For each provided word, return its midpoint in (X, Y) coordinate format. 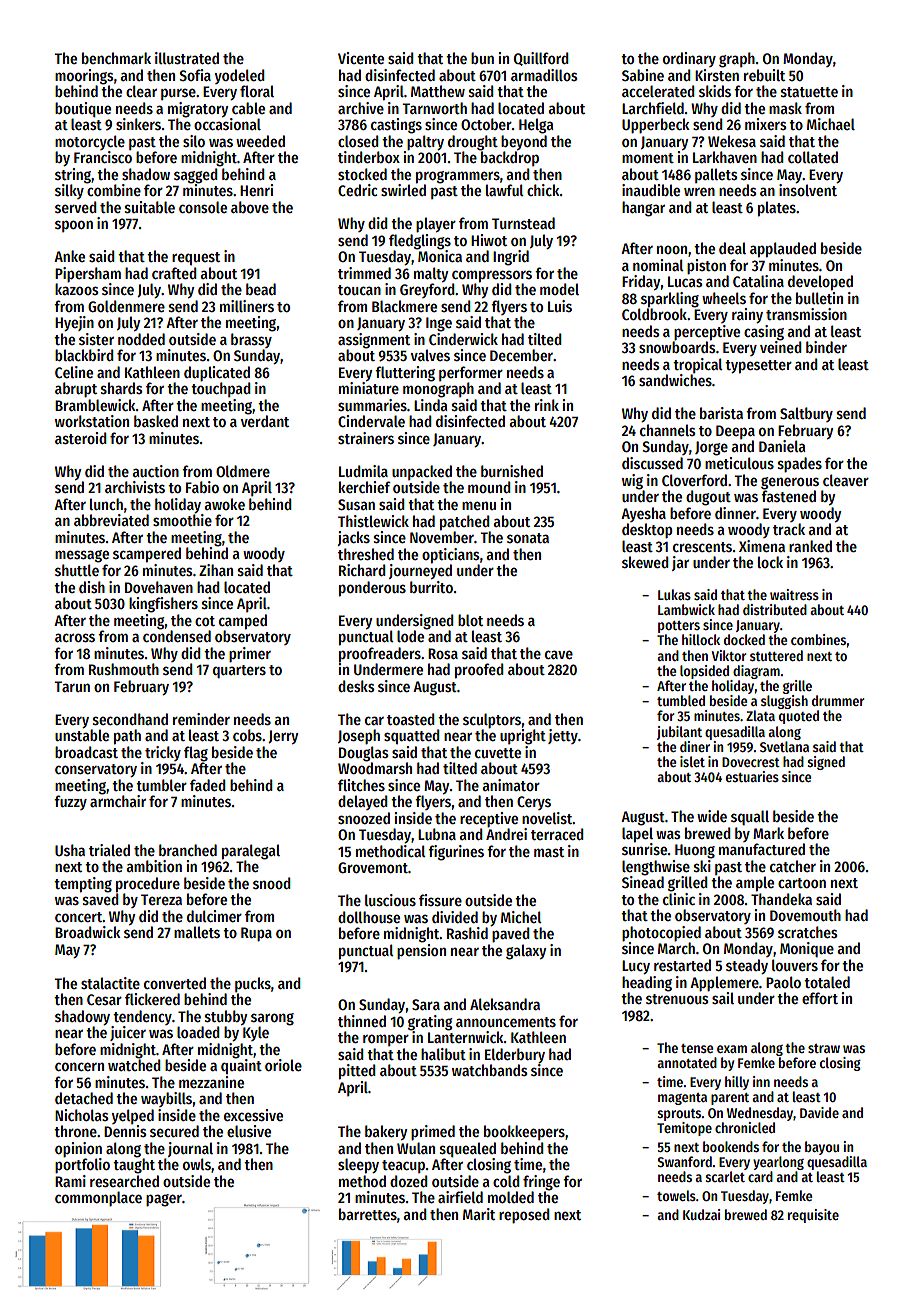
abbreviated (111, 520)
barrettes (368, 1214)
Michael (831, 124)
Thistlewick (373, 521)
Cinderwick (463, 339)
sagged (196, 176)
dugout (708, 498)
